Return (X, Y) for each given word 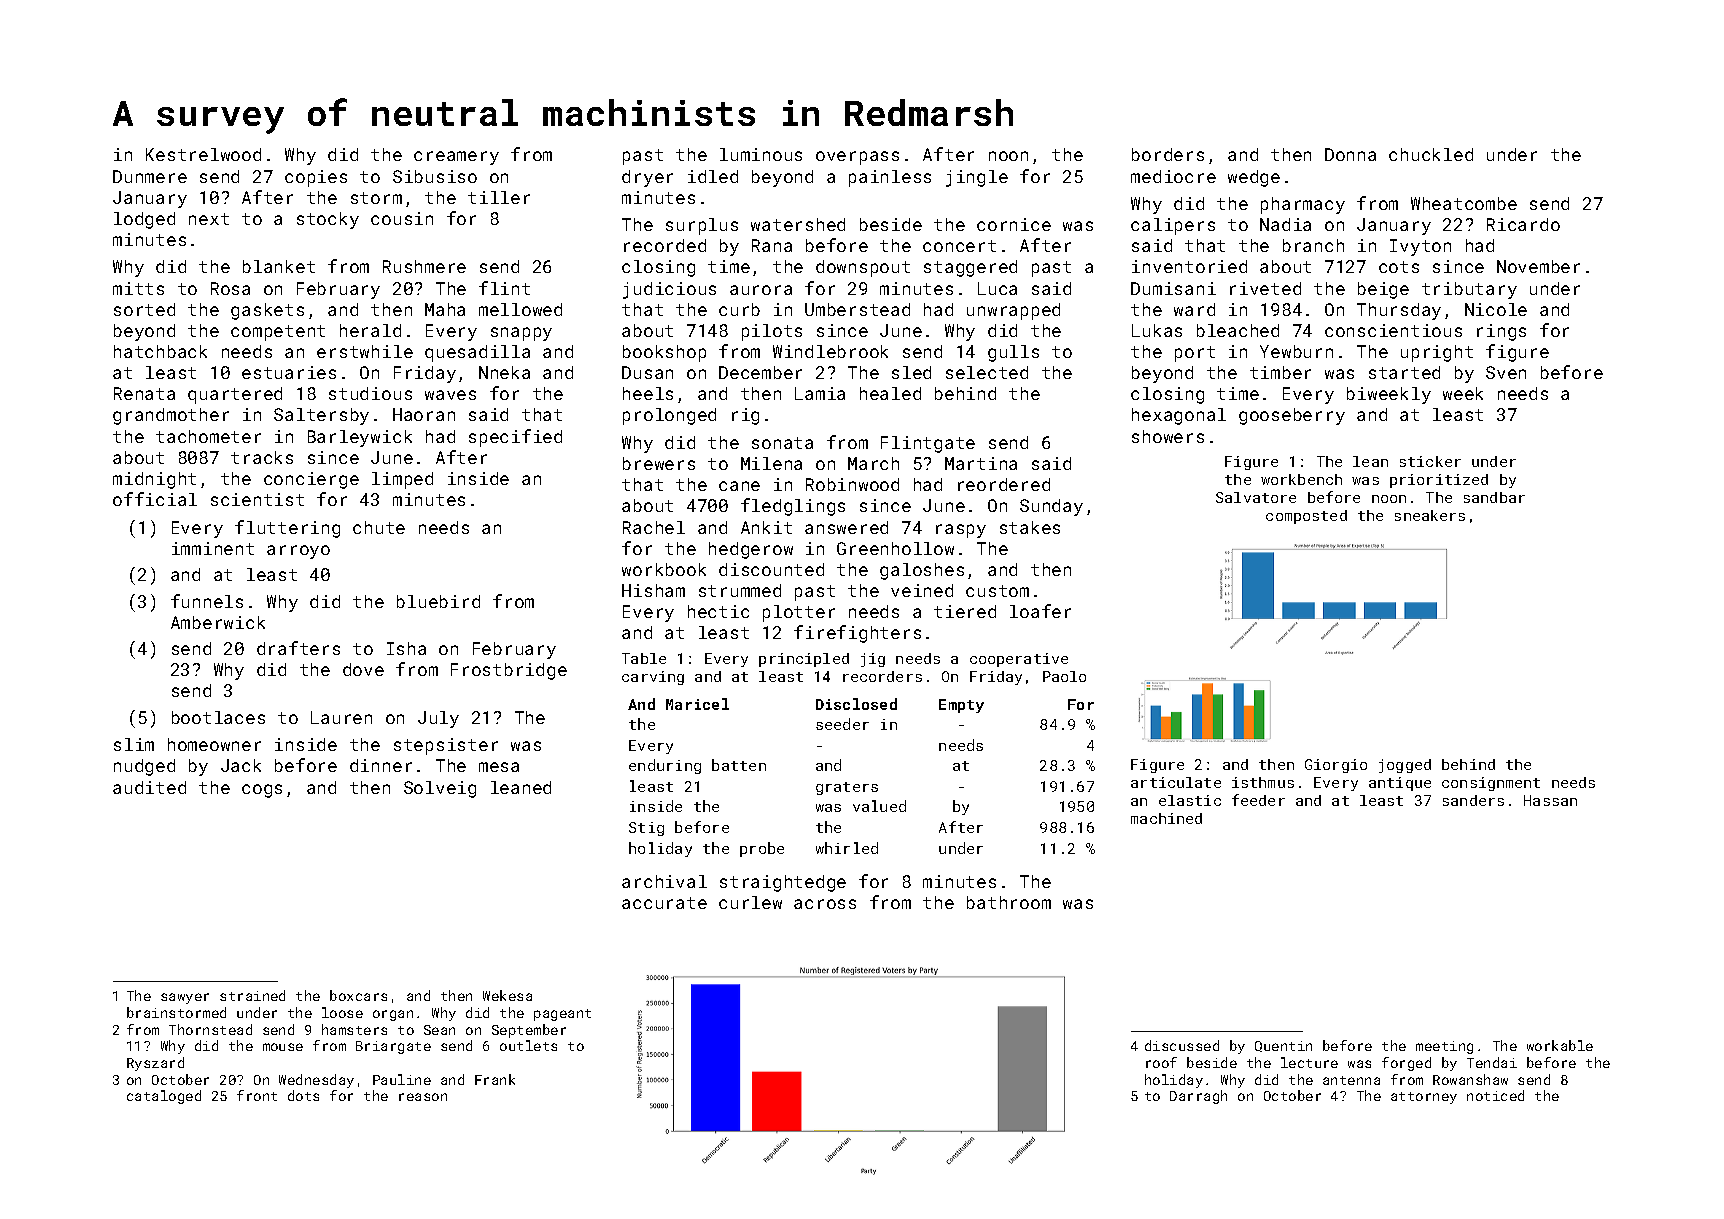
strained (252, 995)
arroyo (298, 552)
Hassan (1550, 800)
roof (1161, 1062)
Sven (1506, 372)
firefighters (857, 634)
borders (1168, 154)
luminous (761, 154)
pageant (562, 1015)
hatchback (160, 351)
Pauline (402, 1079)
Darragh (1198, 1097)
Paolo (1064, 676)
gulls (1013, 353)
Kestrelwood (203, 154)
